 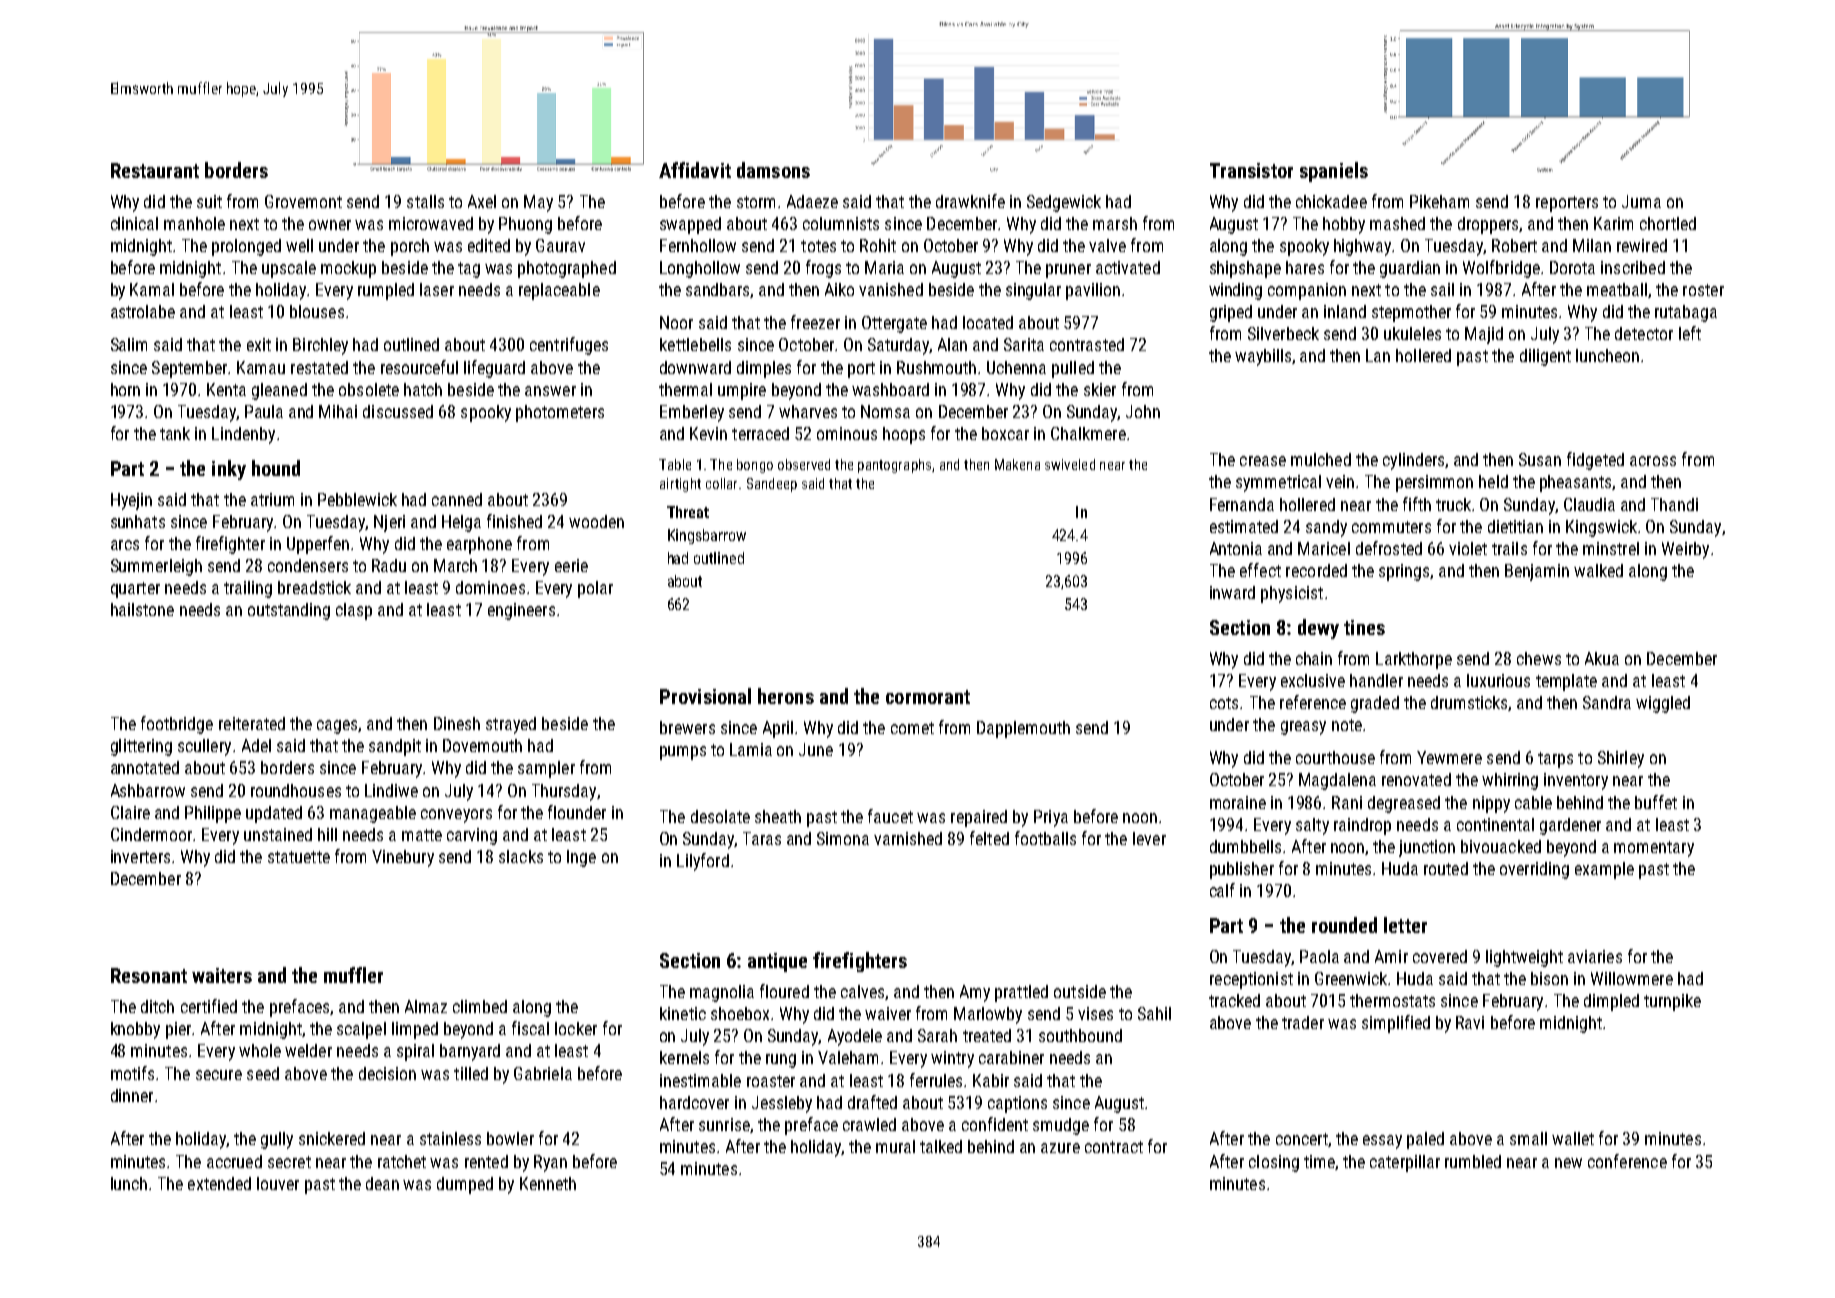 What do you see at coordinates (395, 747) in the screenshot?
I see `sandpit` at bounding box center [395, 747].
